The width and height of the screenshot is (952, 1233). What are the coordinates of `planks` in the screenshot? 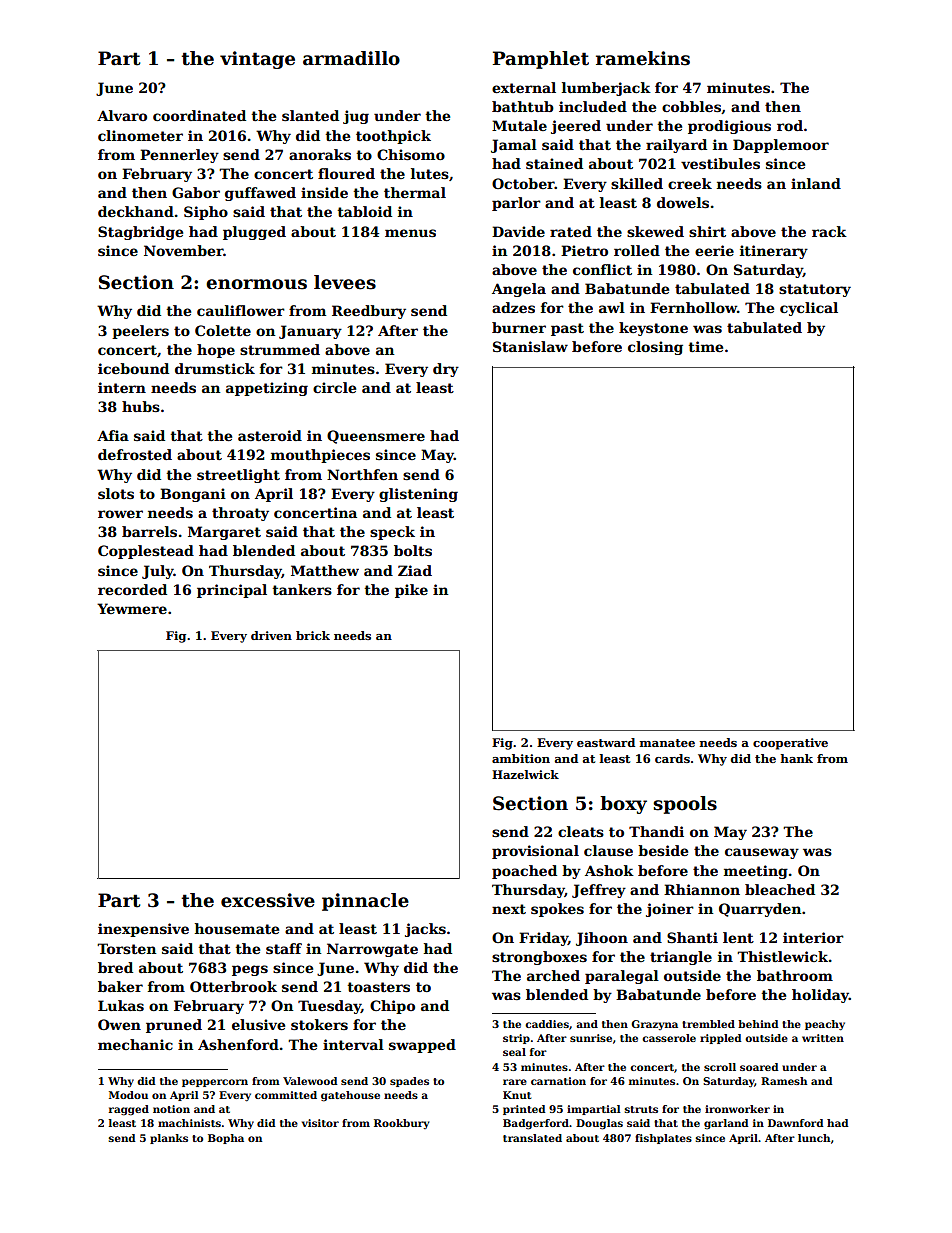 It's located at (169, 1139).
